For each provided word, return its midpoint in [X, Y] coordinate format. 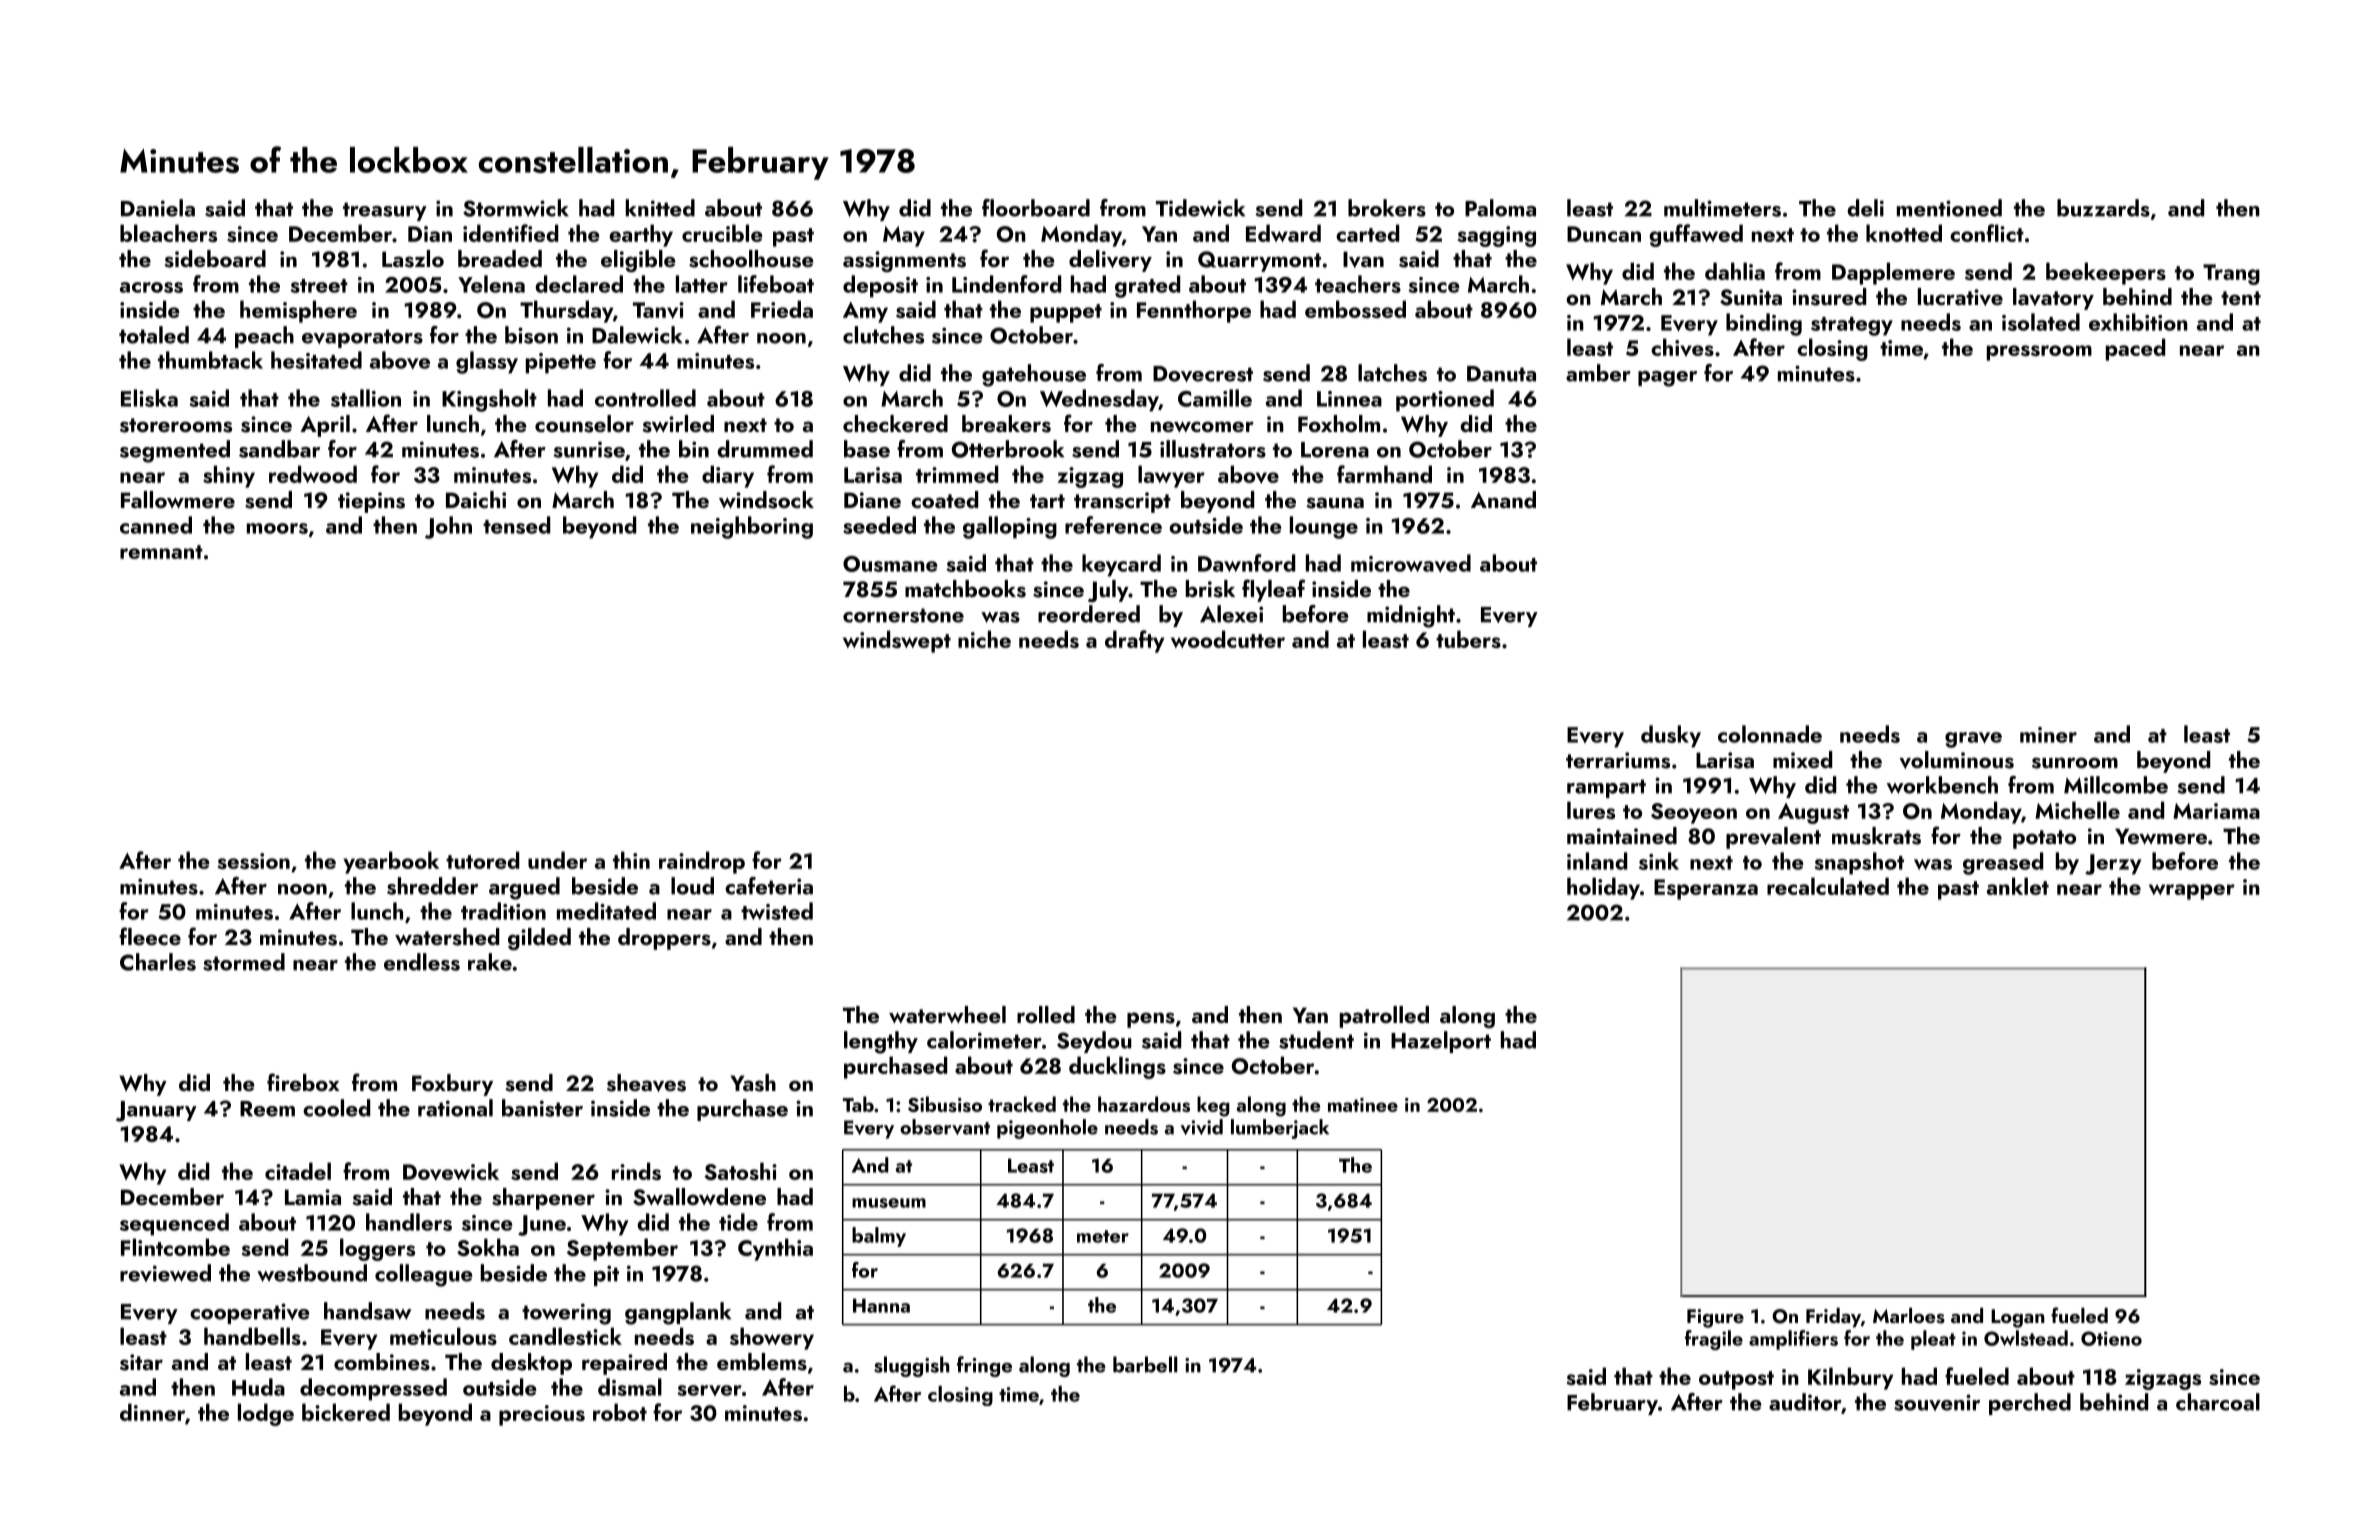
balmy [879, 1237]
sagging [1497, 236]
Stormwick [516, 208]
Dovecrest [1203, 374]
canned [156, 525]
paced [2135, 349]
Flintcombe [175, 1247]
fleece [150, 936]
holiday [1603, 888]
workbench [1942, 785]
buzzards [2103, 208]
